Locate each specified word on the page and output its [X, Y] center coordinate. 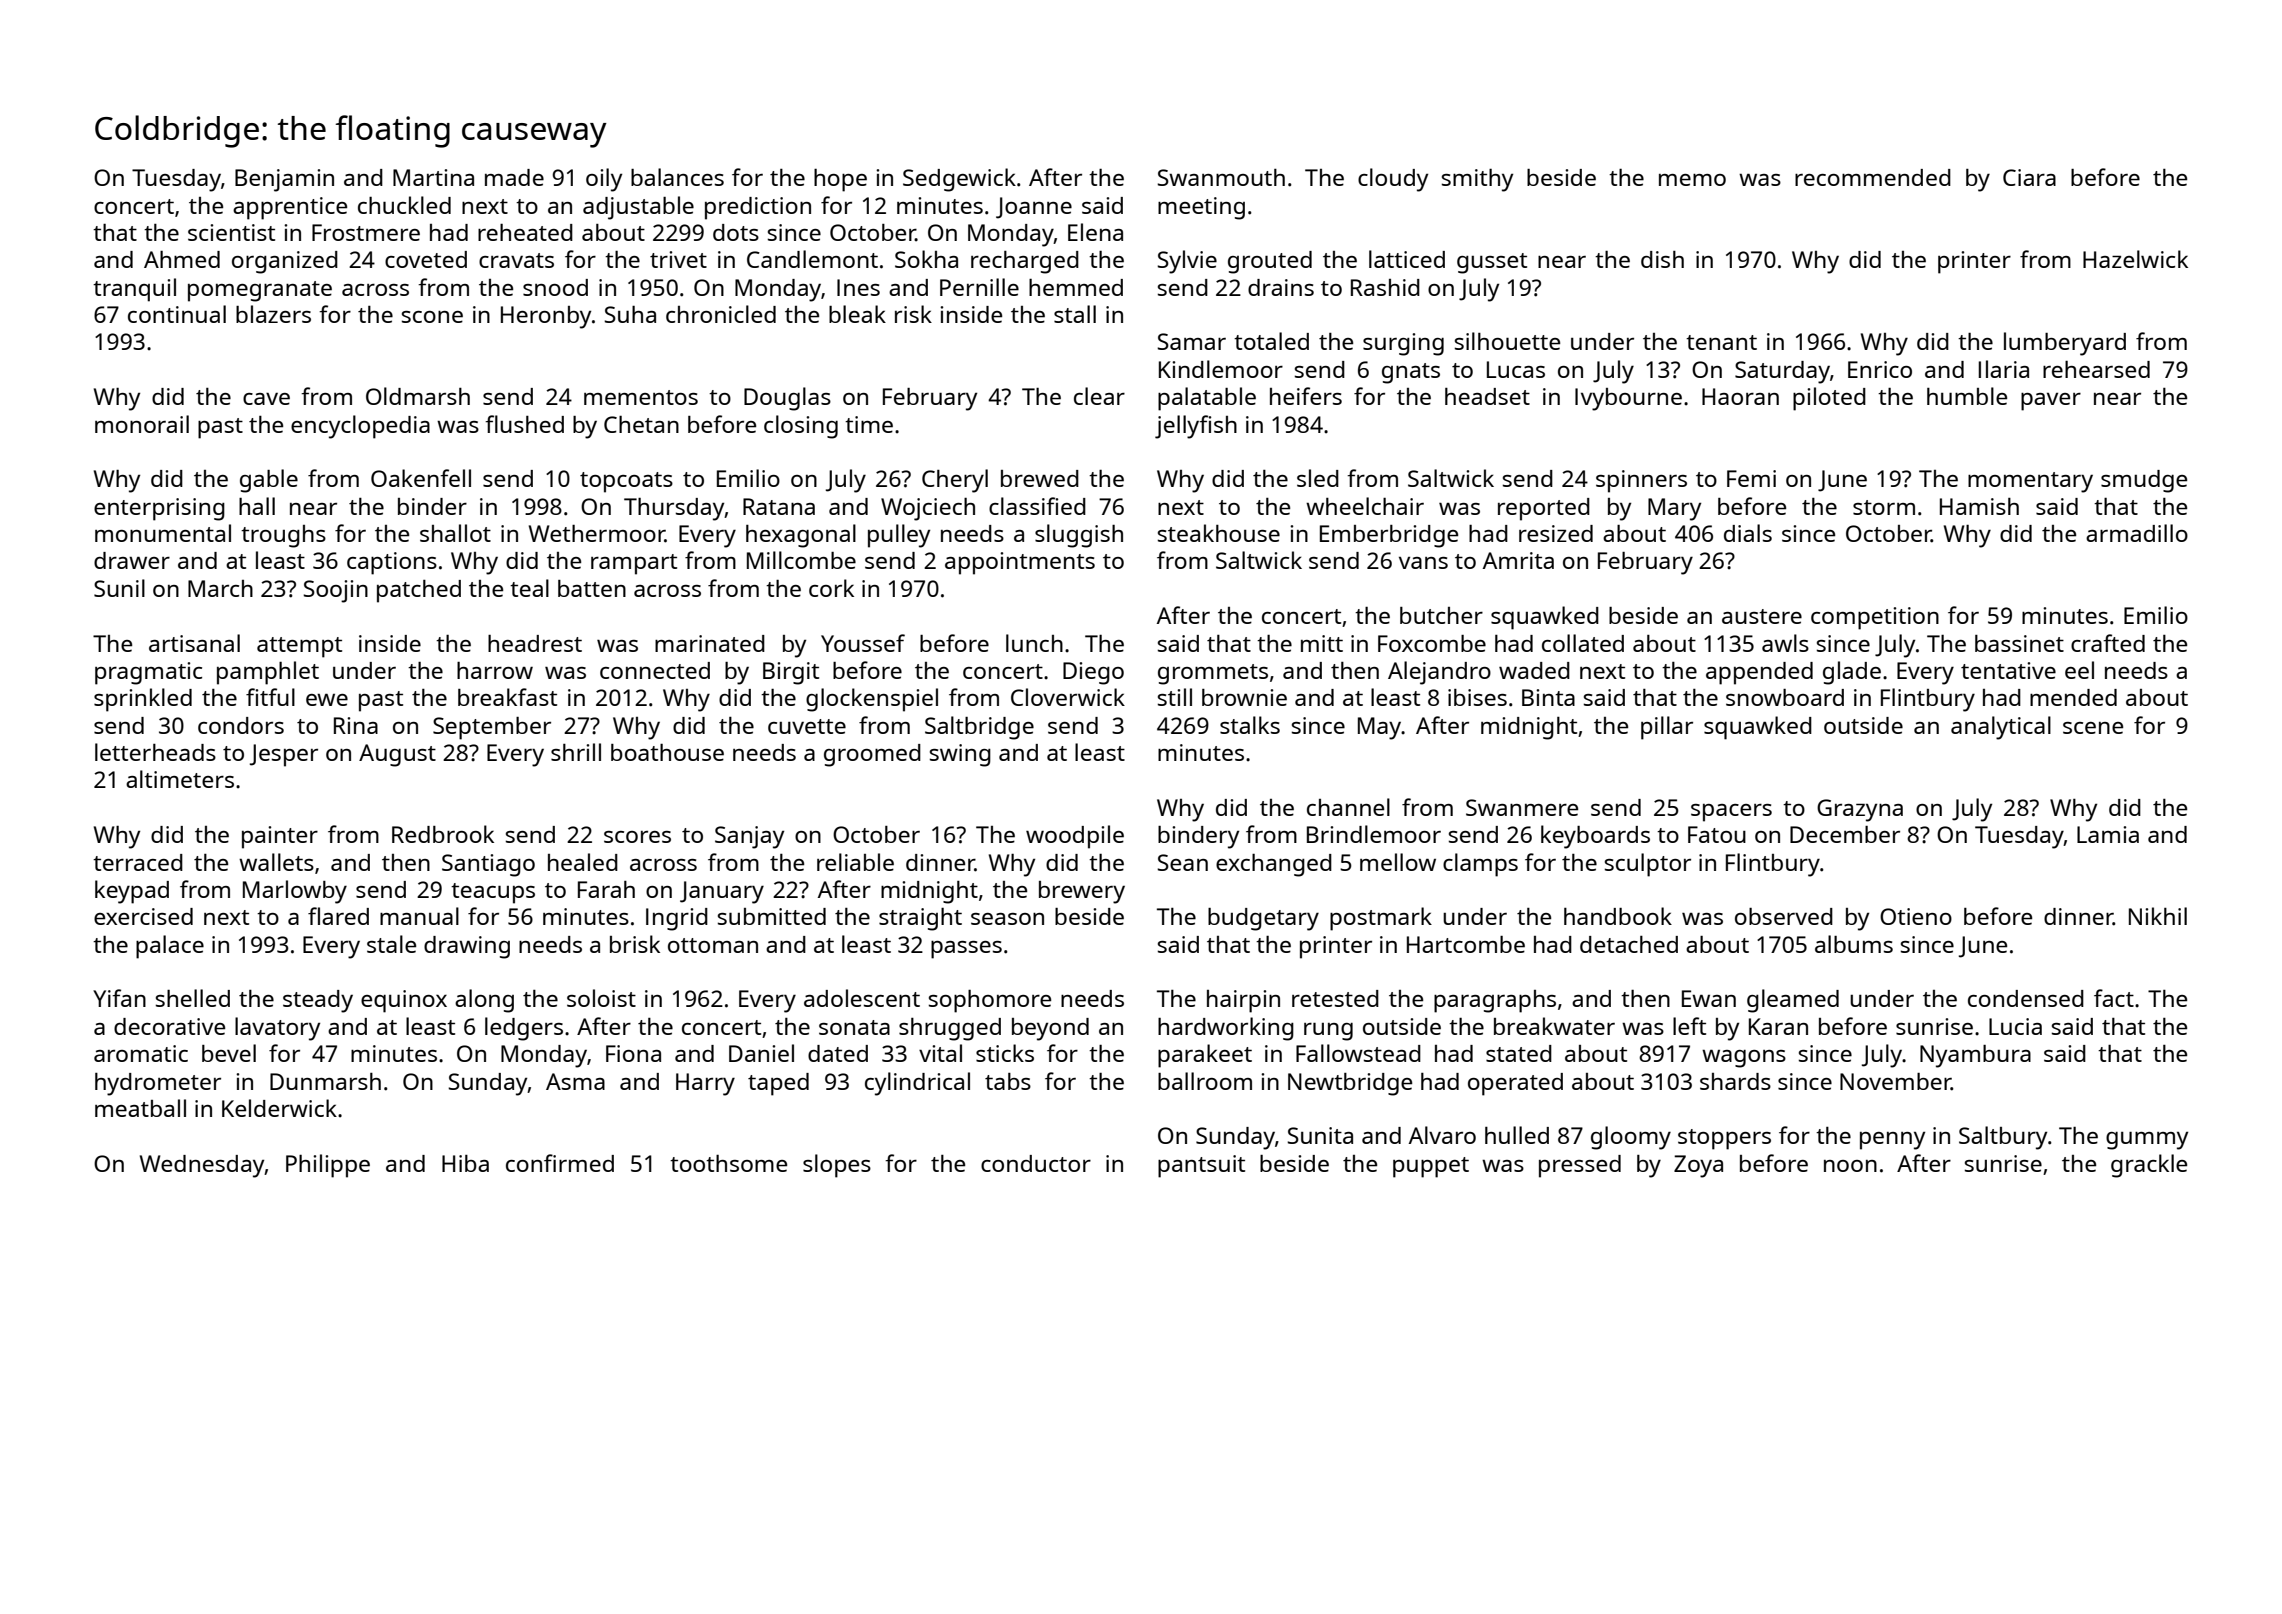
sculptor [1648, 865]
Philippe [328, 1166]
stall [1075, 314]
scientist [231, 232]
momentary [2030, 482]
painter [280, 837]
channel [1348, 807]
